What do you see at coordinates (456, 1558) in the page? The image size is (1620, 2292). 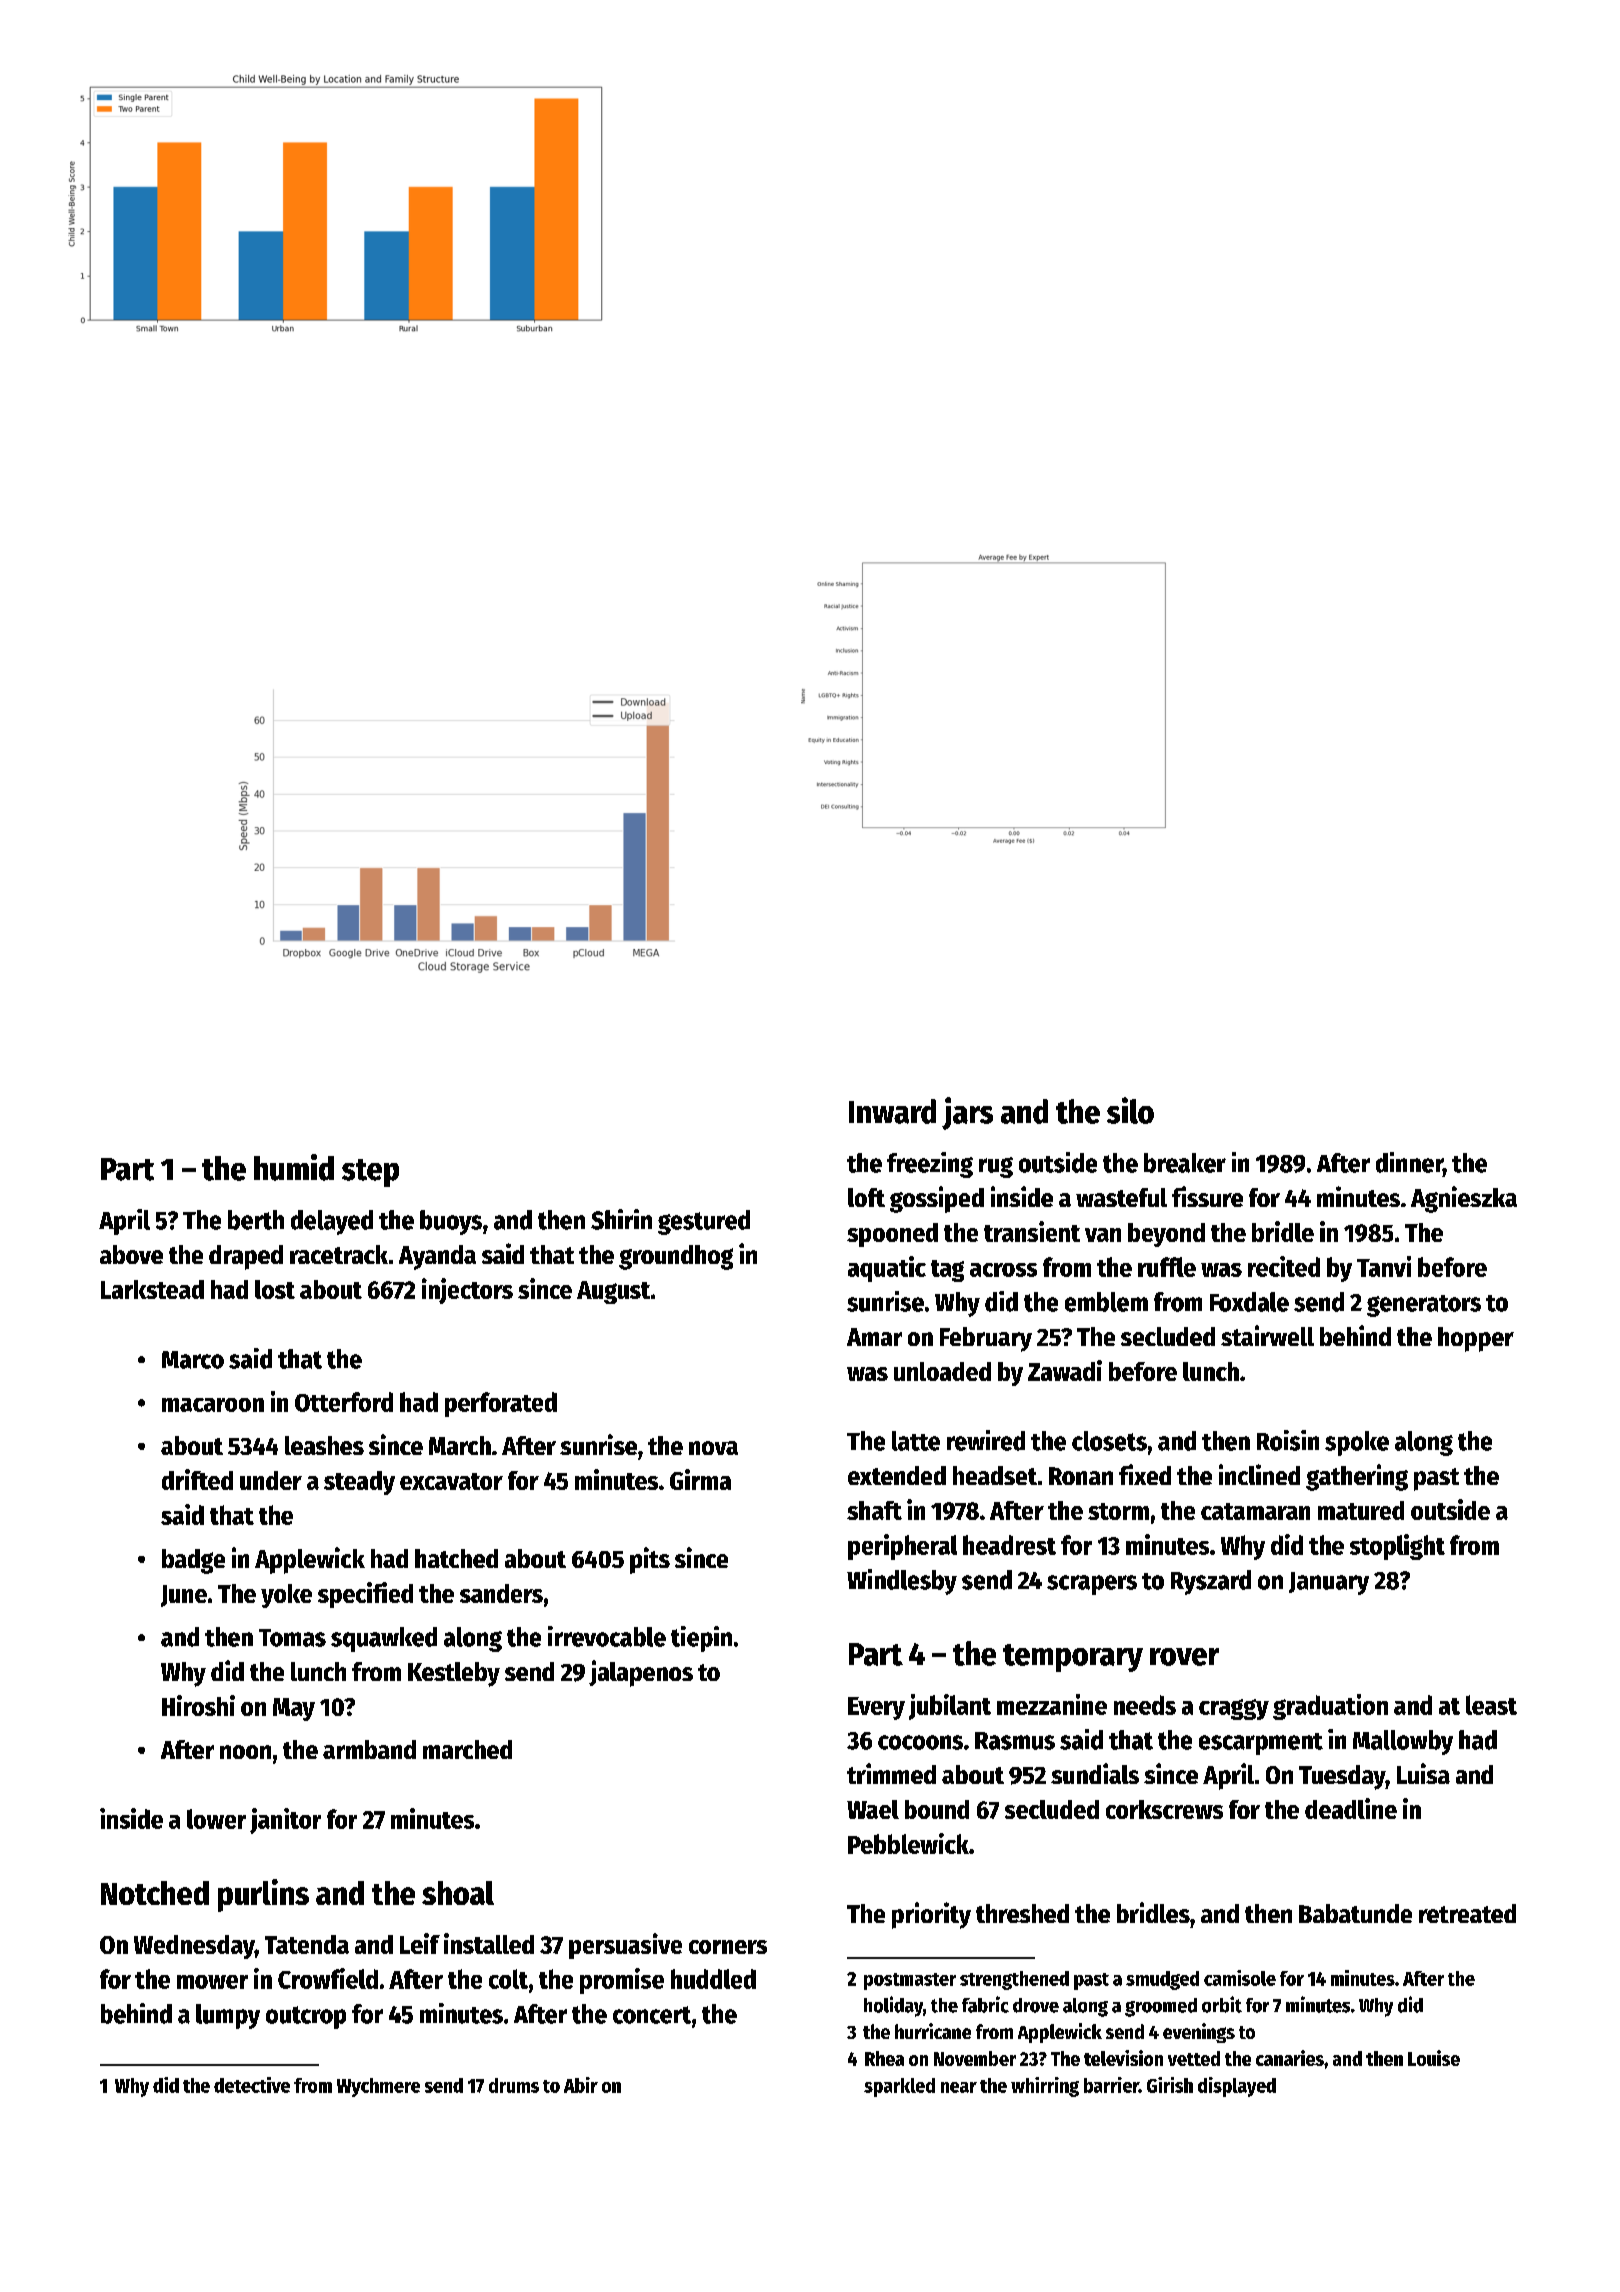 I see `hatched` at bounding box center [456, 1558].
